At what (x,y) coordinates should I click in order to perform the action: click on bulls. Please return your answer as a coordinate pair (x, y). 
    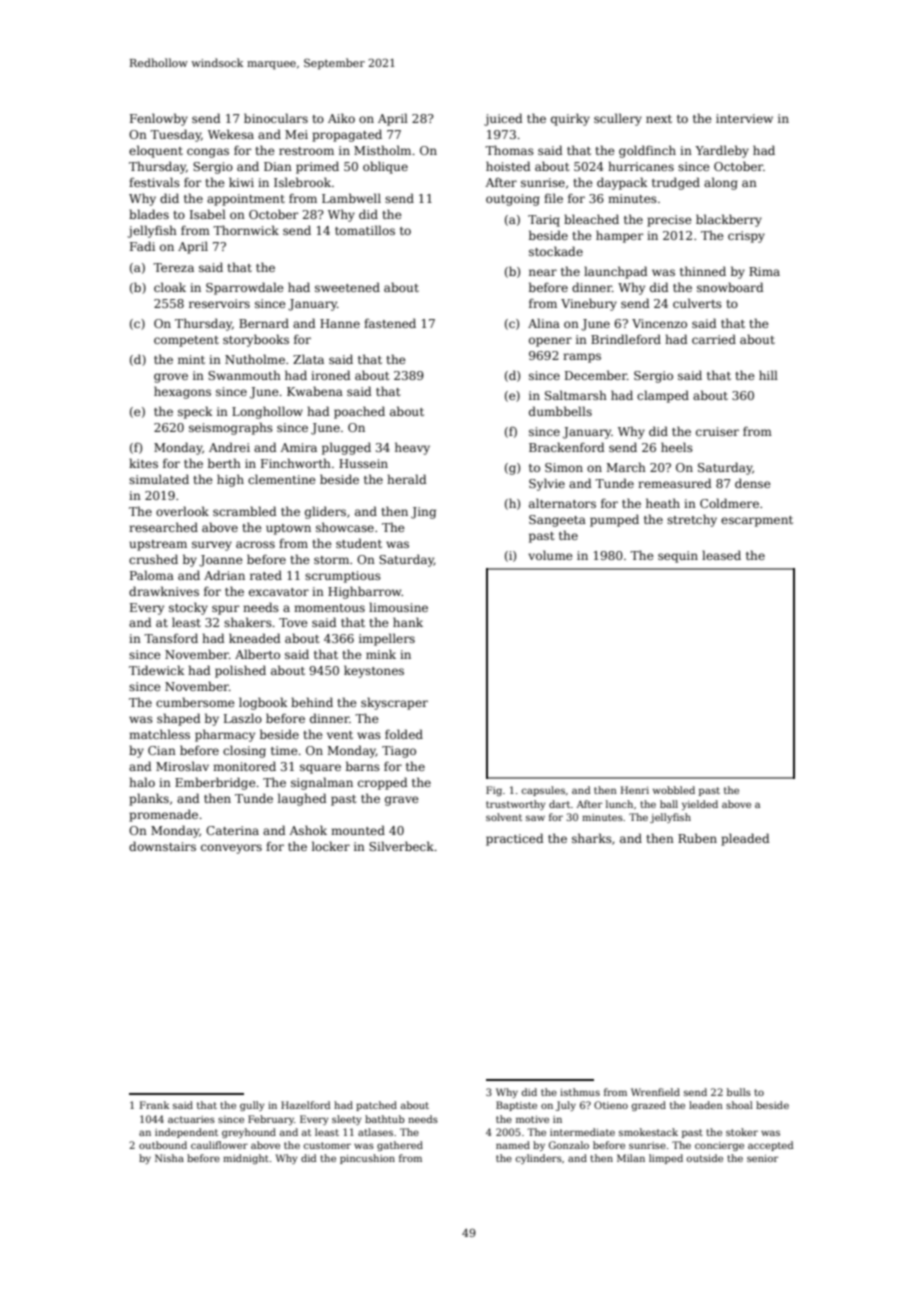
    Looking at the image, I should click on (739, 1092).
